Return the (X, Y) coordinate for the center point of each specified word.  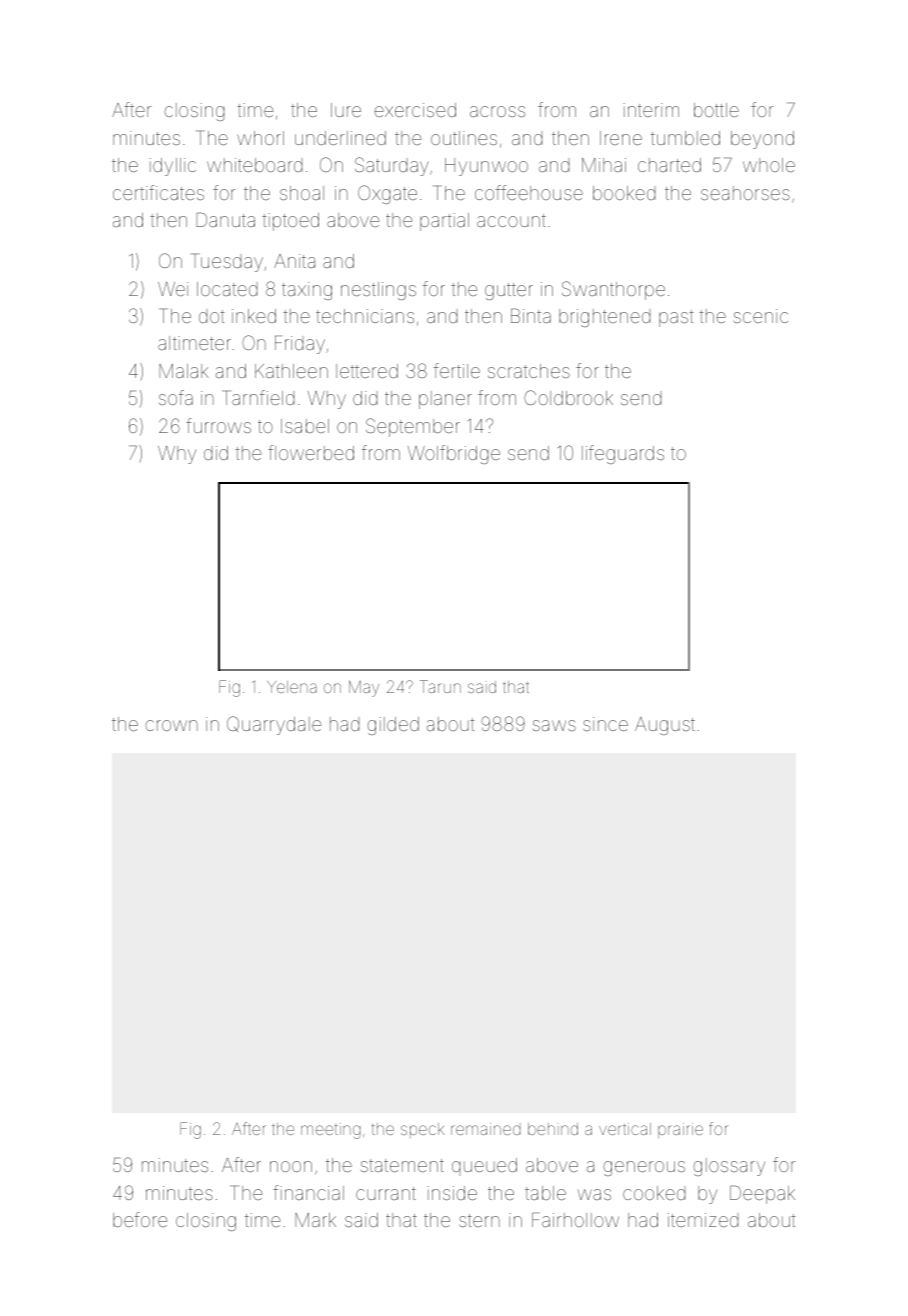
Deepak (762, 1194)
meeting (331, 1131)
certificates (158, 192)
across (497, 111)
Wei (173, 289)
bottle (716, 110)
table (545, 1193)
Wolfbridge (454, 454)
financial (308, 1192)
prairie (680, 1130)
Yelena (292, 687)
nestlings (378, 291)
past (676, 318)
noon (291, 1166)
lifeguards (623, 454)
